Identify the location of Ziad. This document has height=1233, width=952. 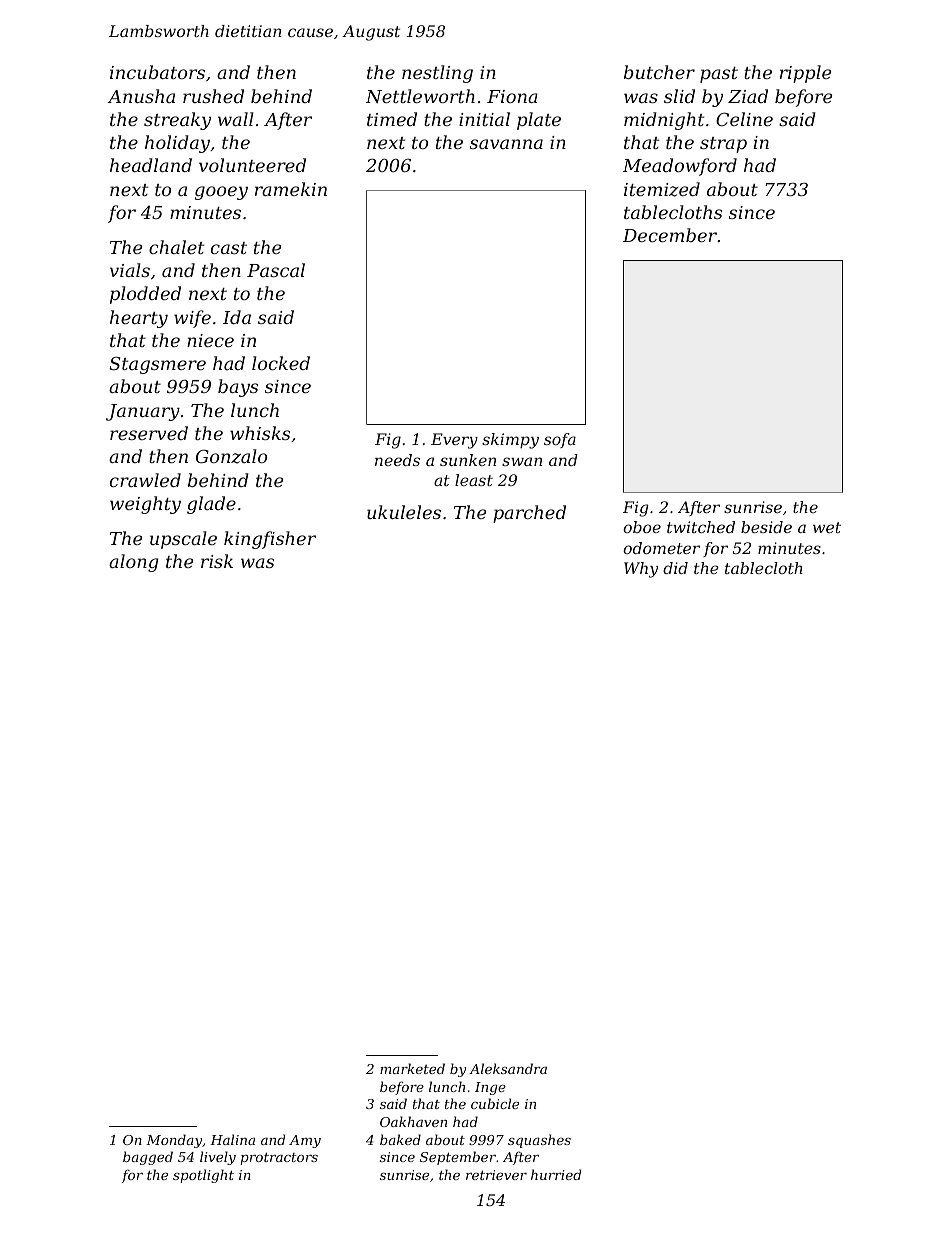
(748, 96).
